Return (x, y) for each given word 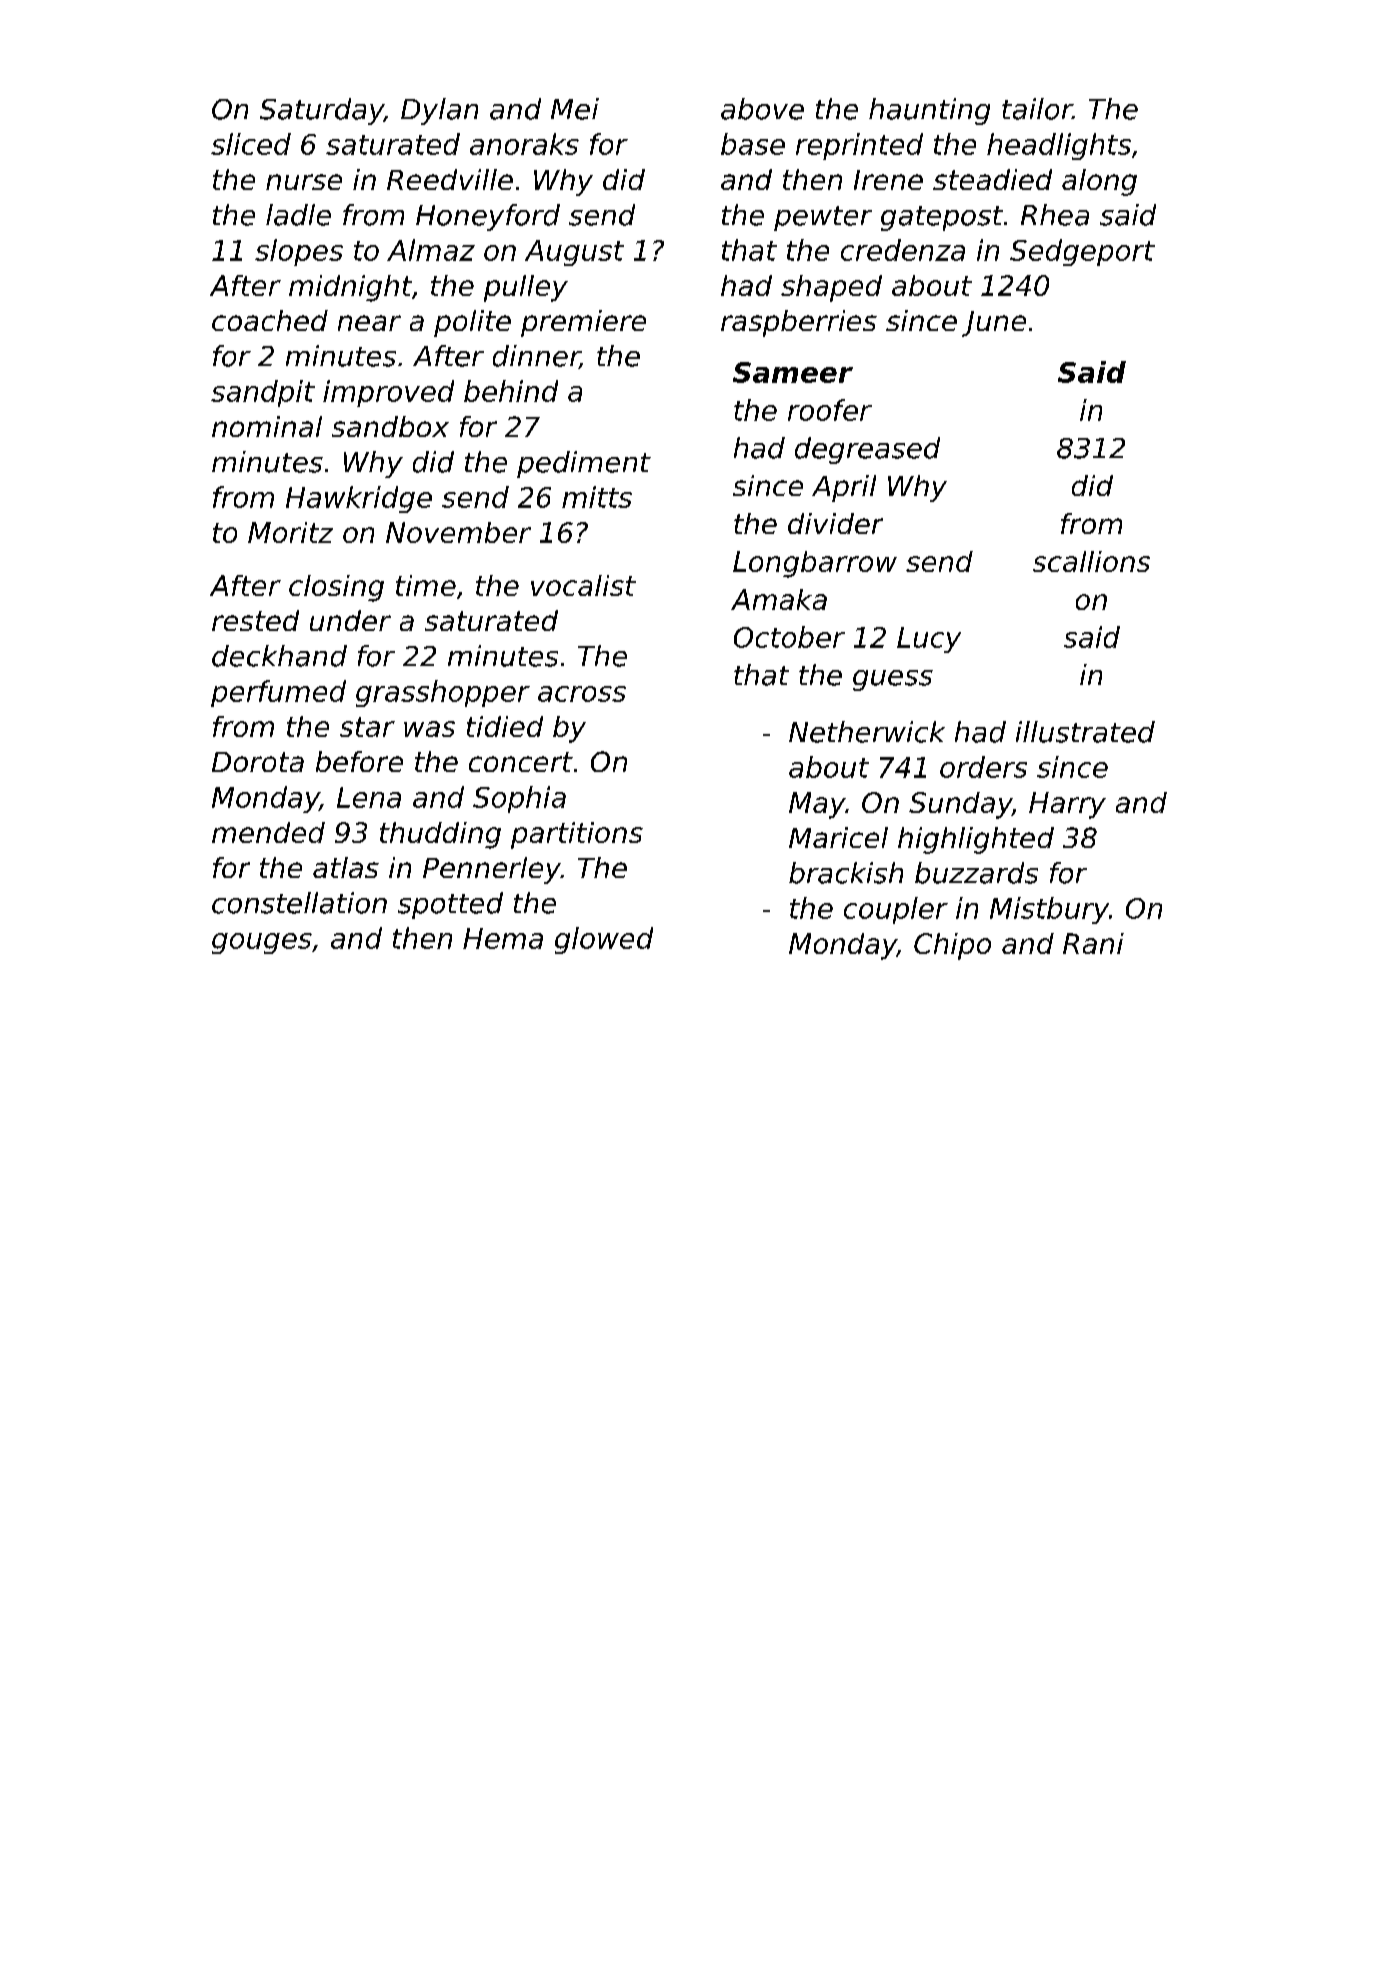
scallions (1091, 561)
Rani (1093, 943)
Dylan (439, 111)
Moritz (290, 532)
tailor (1037, 109)
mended (268, 832)
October (789, 637)
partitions (577, 835)
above (762, 109)
